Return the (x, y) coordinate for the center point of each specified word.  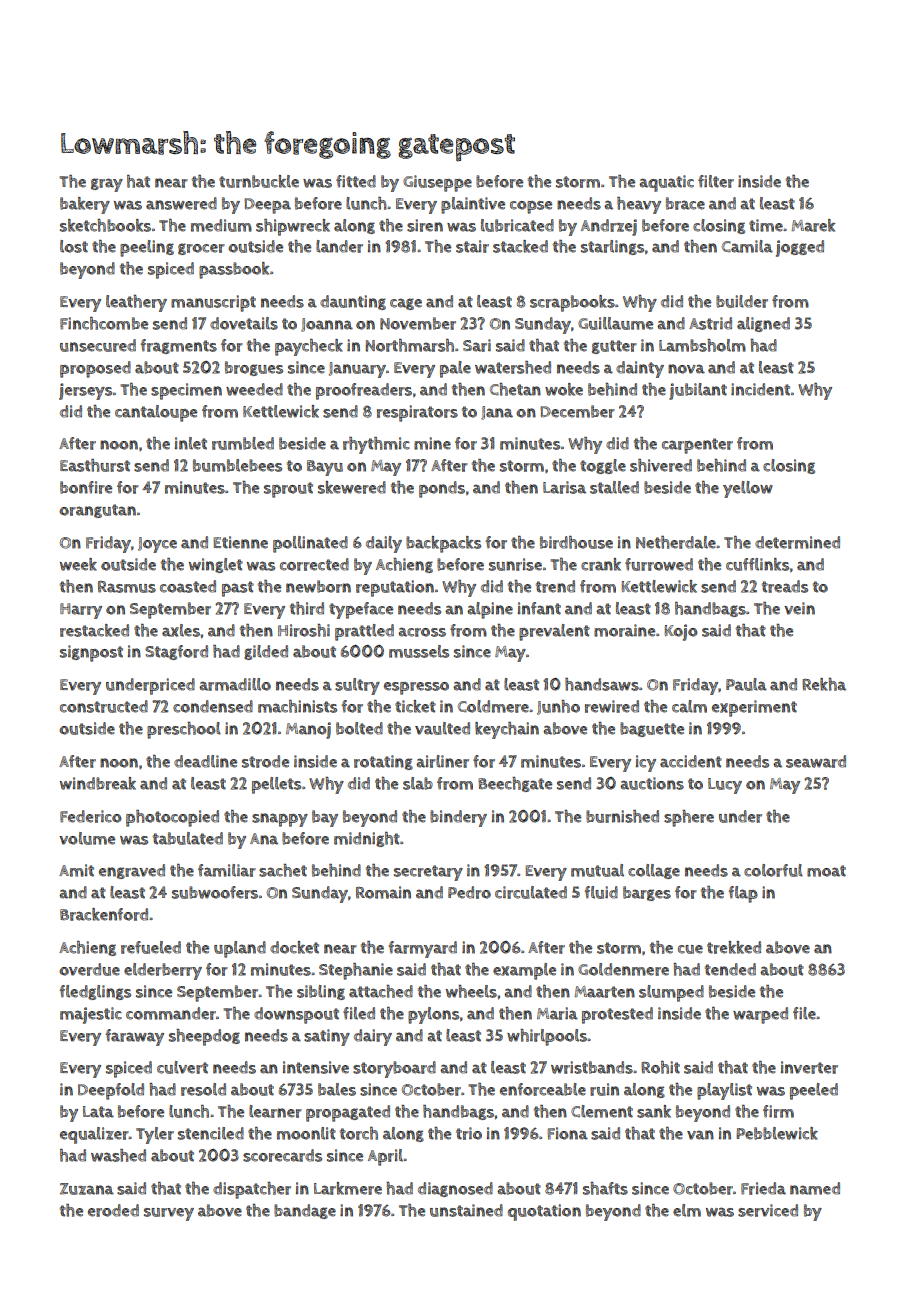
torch (359, 1133)
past (238, 589)
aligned (763, 324)
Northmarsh (410, 345)
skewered (352, 487)
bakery (85, 205)
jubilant (698, 391)
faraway (135, 1037)
